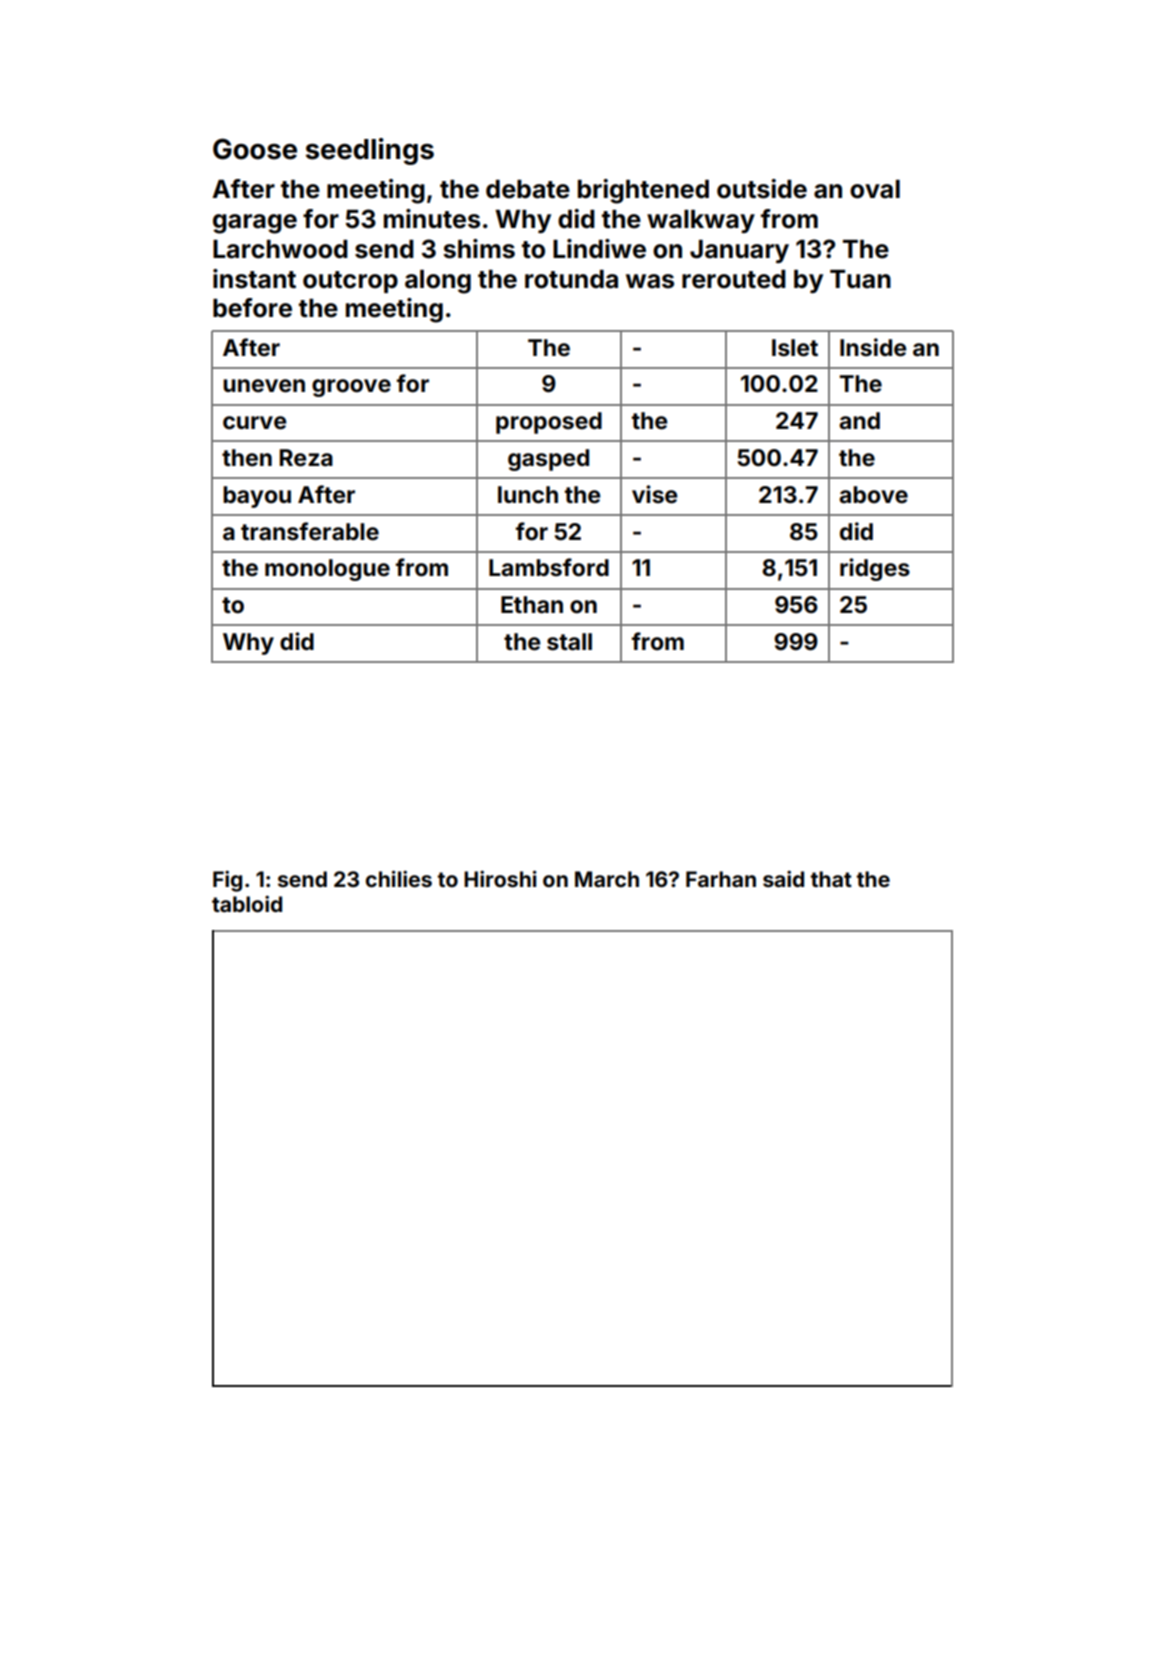  Describe the element at coordinates (549, 423) in the screenshot. I see `proposed` at that location.
